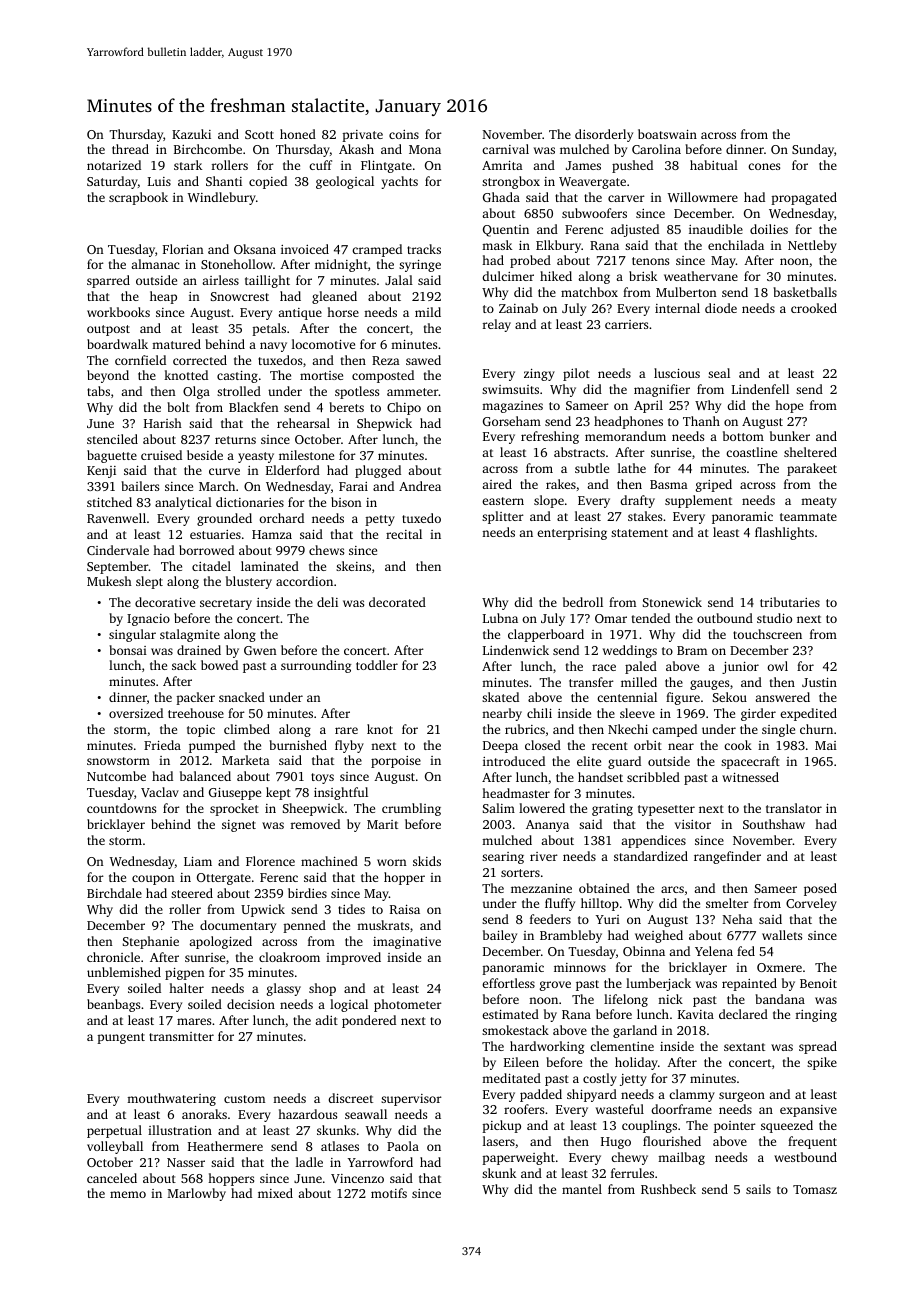  I want to click on studio, so click(774, 618).
